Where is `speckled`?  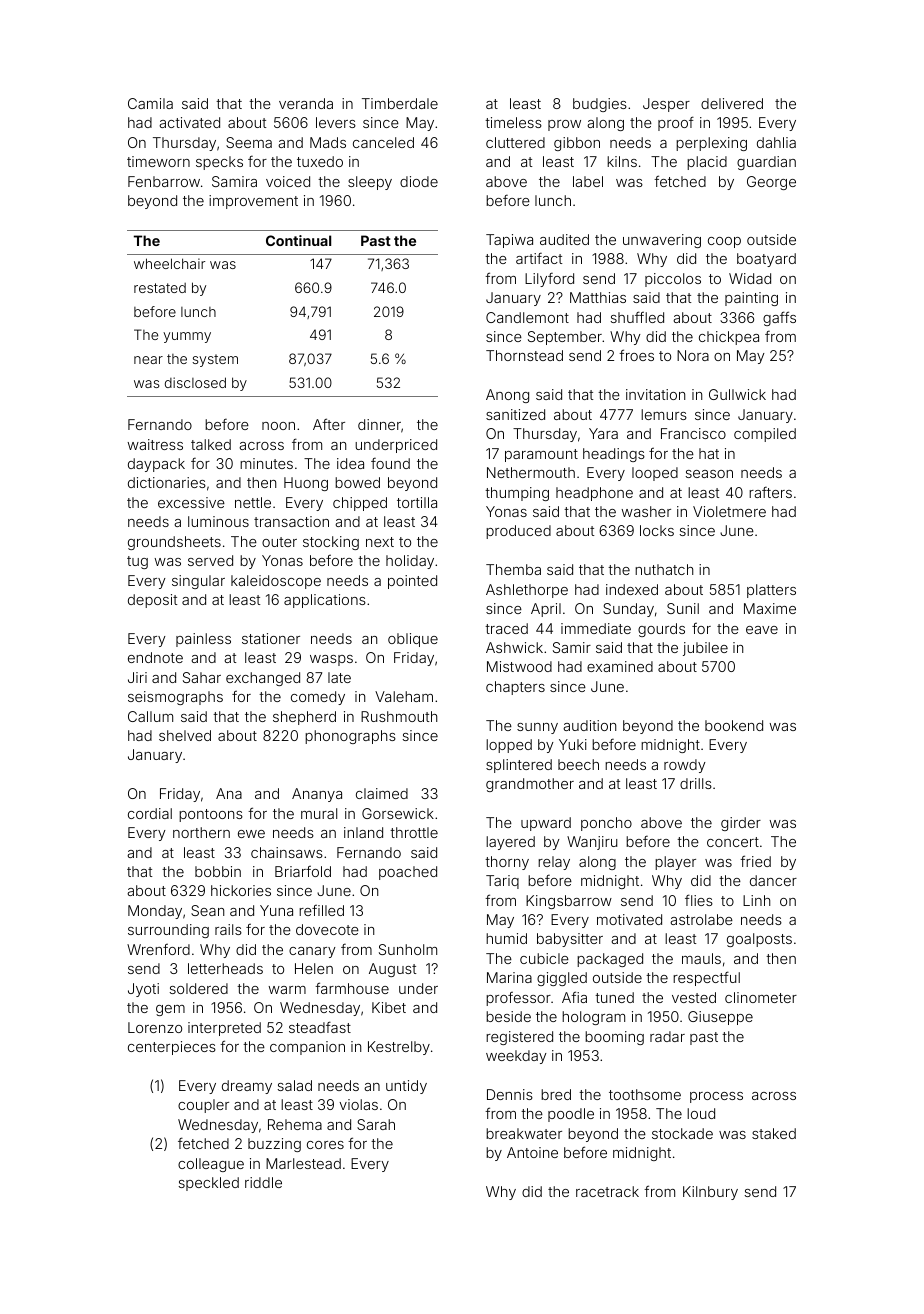
speckled is located at coordinates (209, 1184).
